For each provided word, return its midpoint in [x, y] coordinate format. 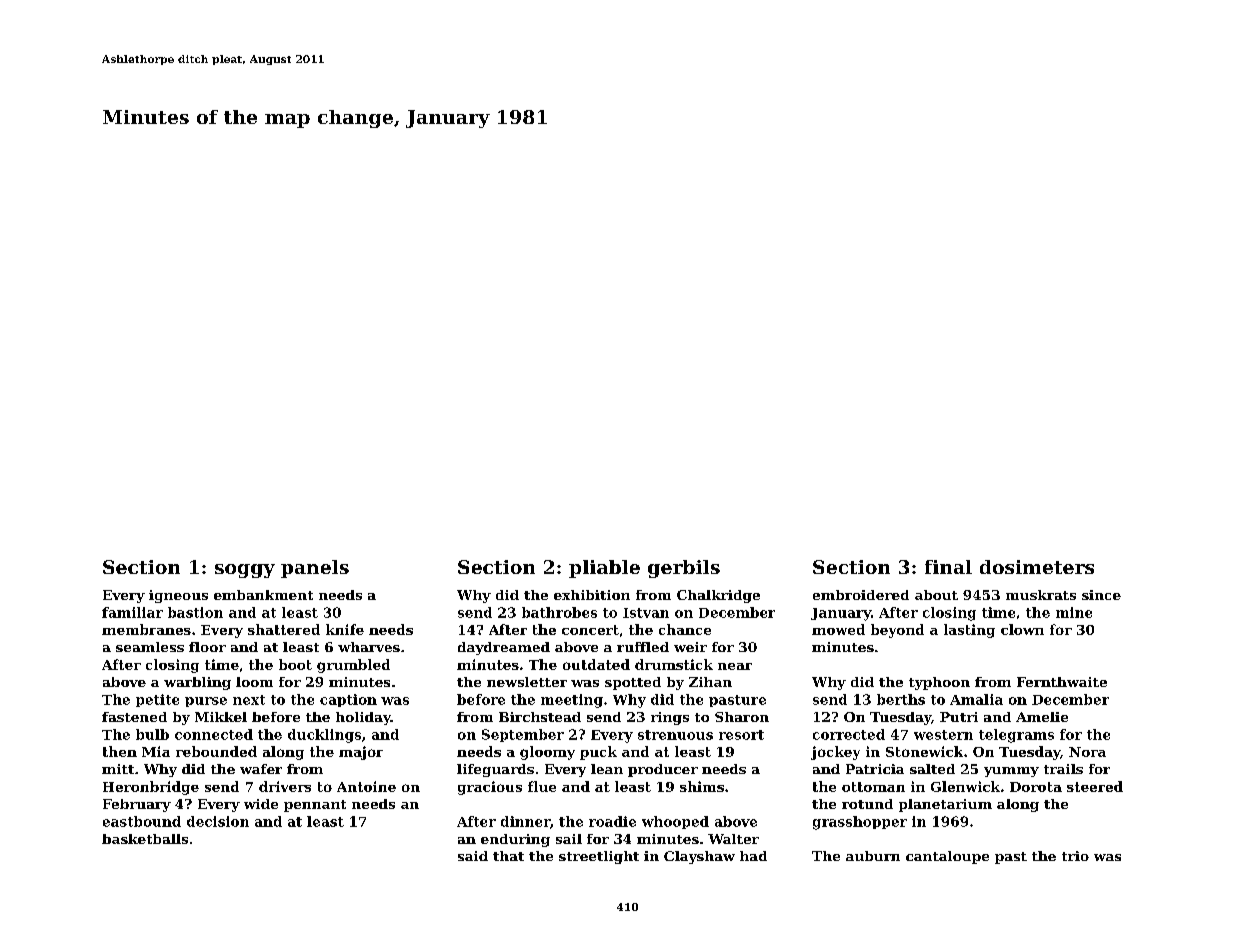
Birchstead [540, 717]
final [948, 567]
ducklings [324, 736]
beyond [897, 631]
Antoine [366, 786]
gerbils [684, 569]
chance [685, 629]
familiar [132, 612]
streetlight [599, 857]
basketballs [145, 839]
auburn [873, 856]
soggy [245, 571]
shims [702, 786]
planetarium [945, 805]
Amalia [976, 699]
